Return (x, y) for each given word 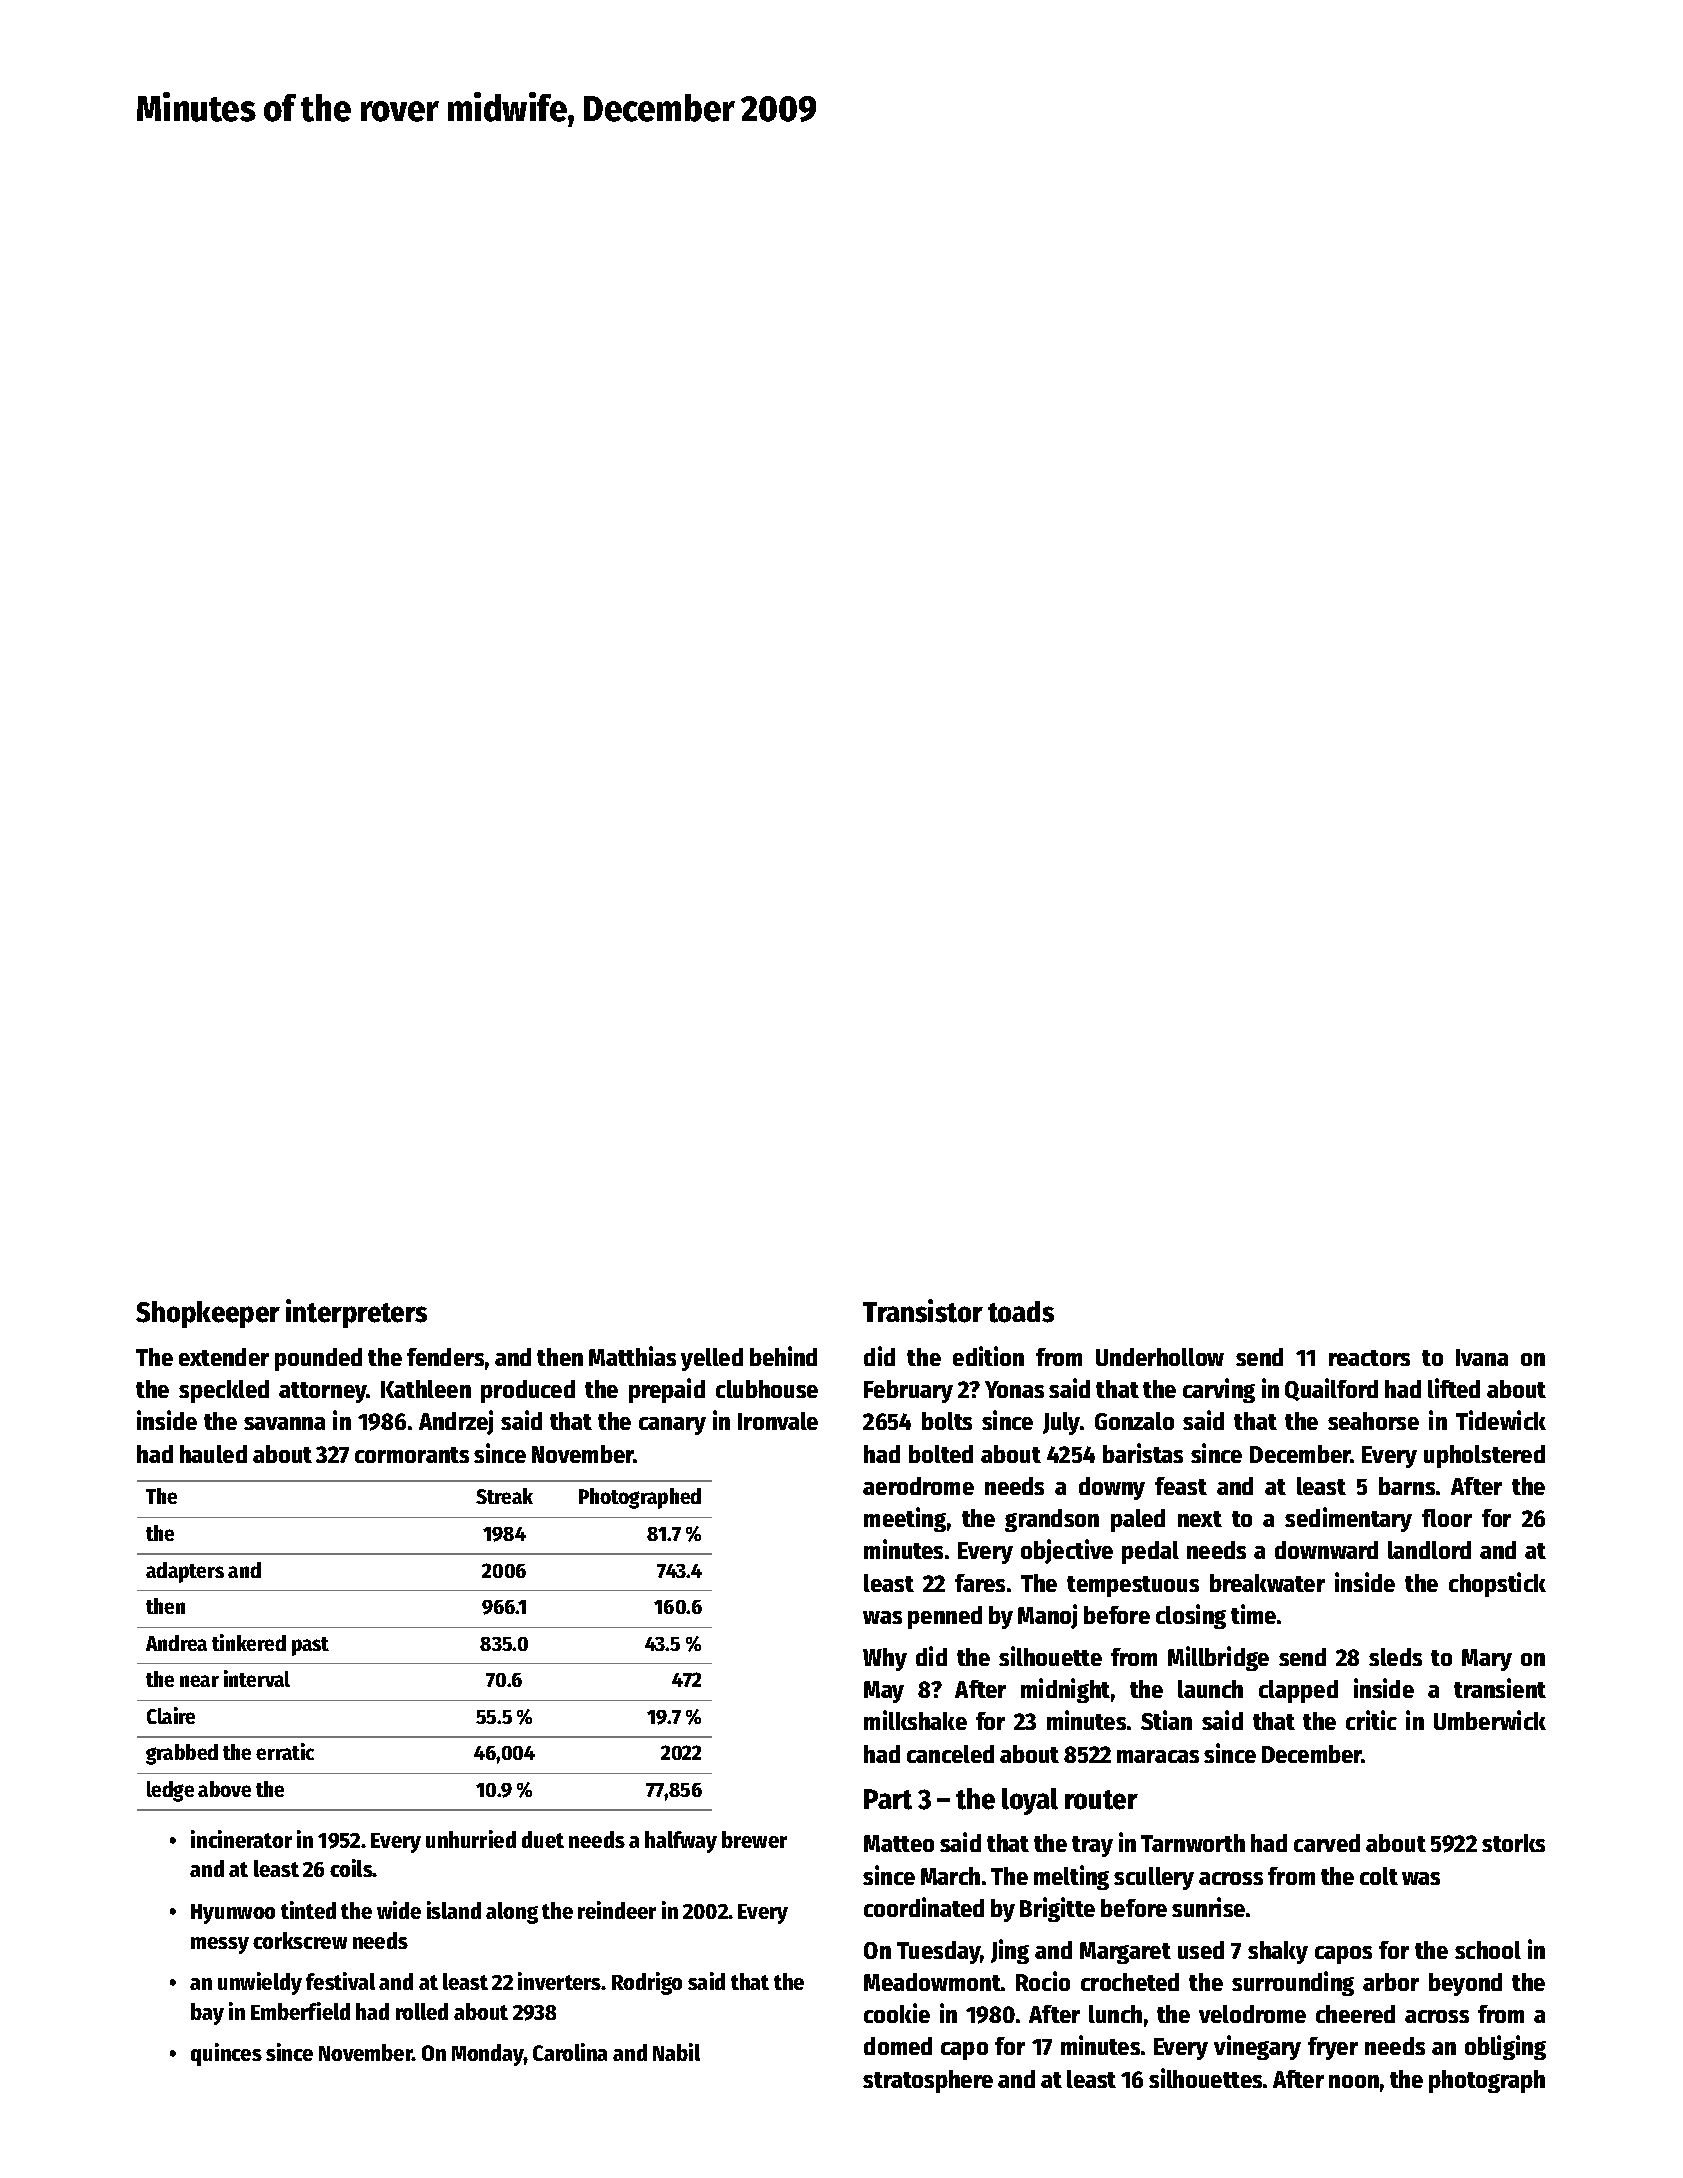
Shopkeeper (208, 1314)
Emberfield (300, 2011)
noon (1354, 2081)
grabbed (182, 1754)
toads (1021, 1312)
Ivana (1482, 1357)
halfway (681, 1842)
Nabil (676, 2052)
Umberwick (1490, 1720)
